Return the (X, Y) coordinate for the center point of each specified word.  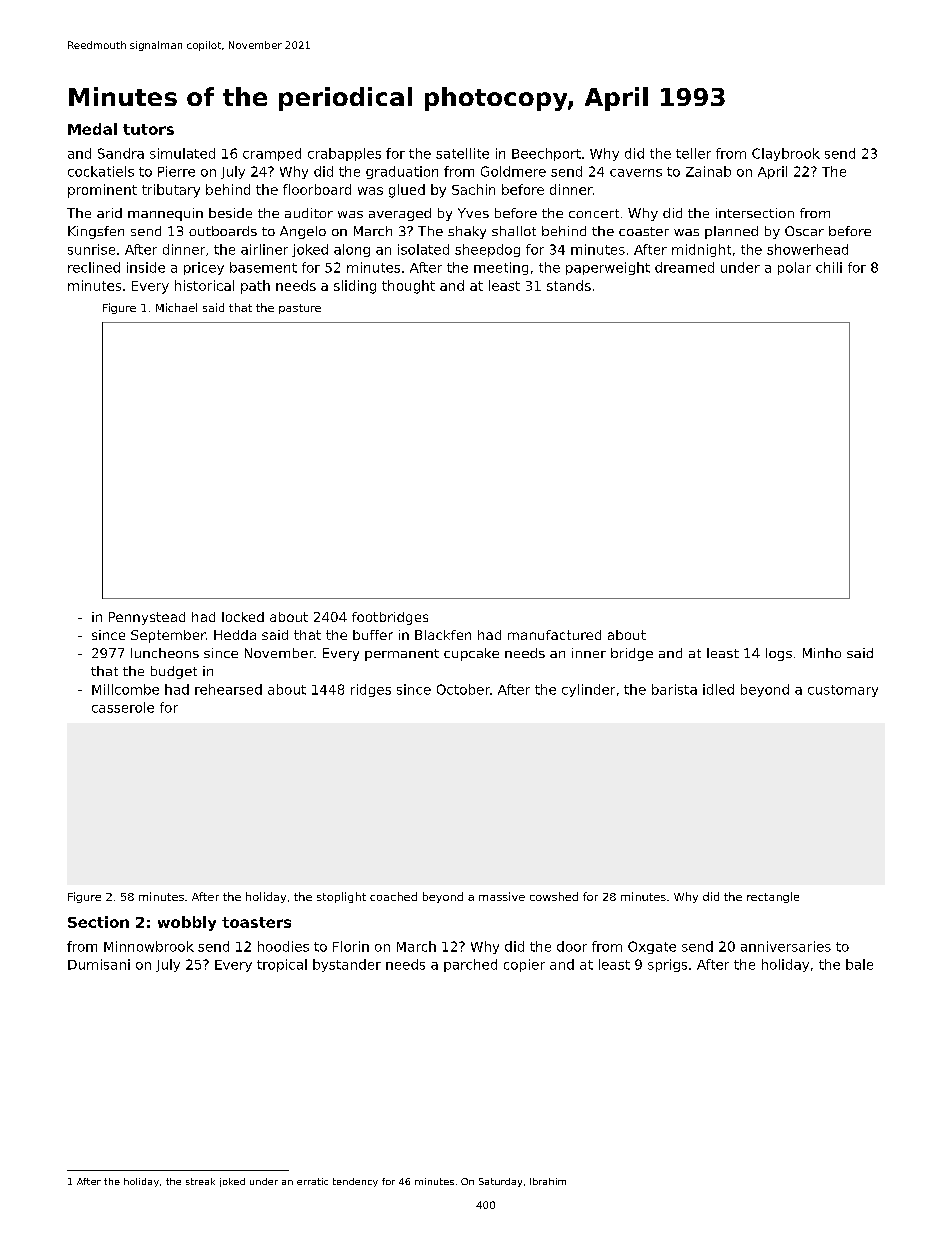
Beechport (546, 154)
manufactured (554, 635)
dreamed (684, 267)
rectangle (773, 897)
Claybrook (786, 154)
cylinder (588, 690)
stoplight (341, 897)
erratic (312, 1181)
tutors (148, 129)
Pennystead (147, 618)
